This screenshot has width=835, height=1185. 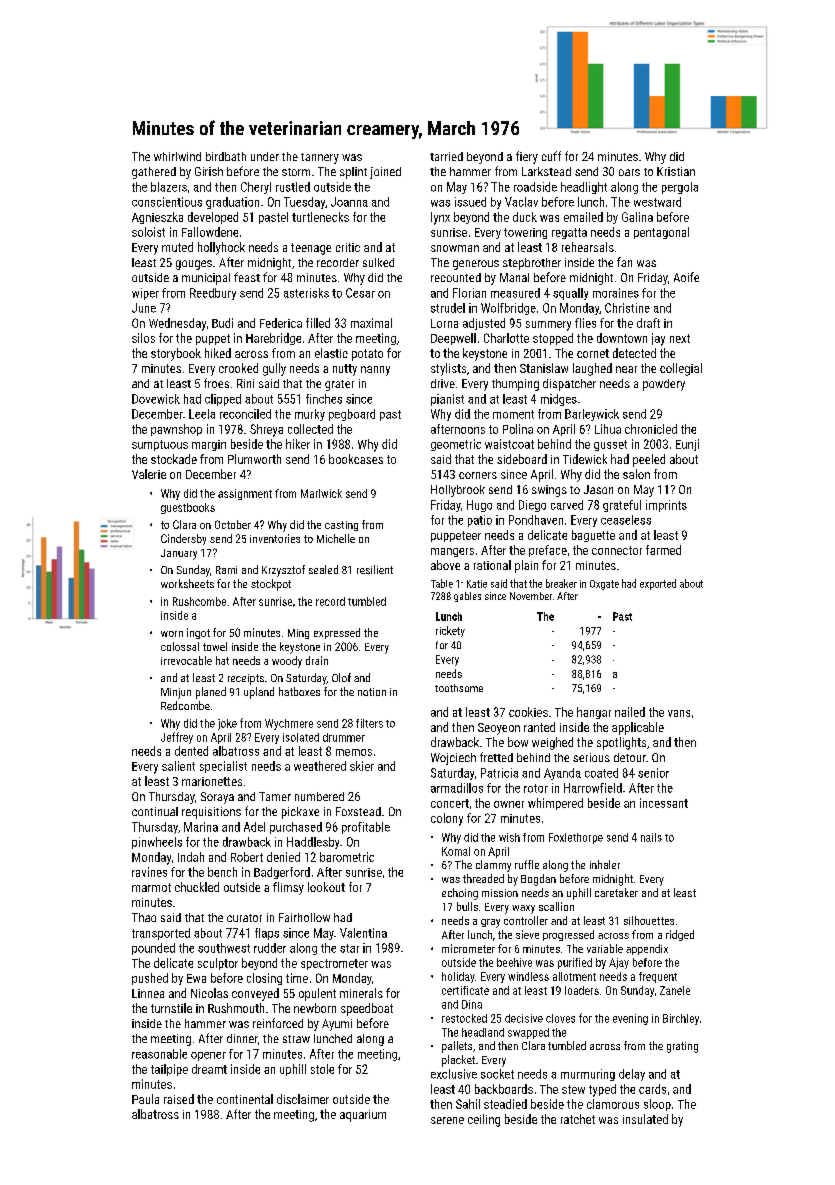 I want to click on nails, so click(x=651, y=837).
